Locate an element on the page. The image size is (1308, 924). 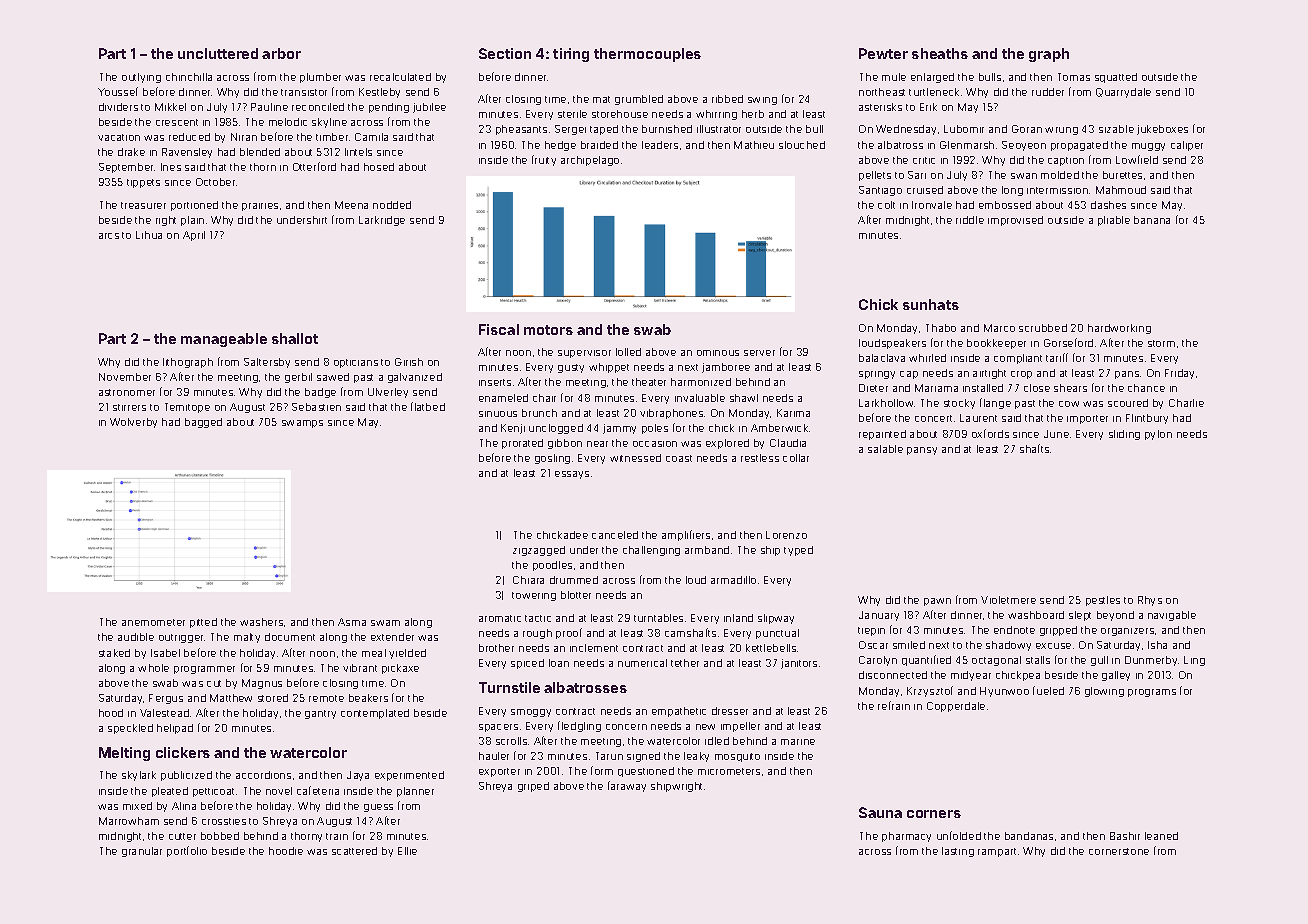
sliding is located at coordinates (1124, 435).
